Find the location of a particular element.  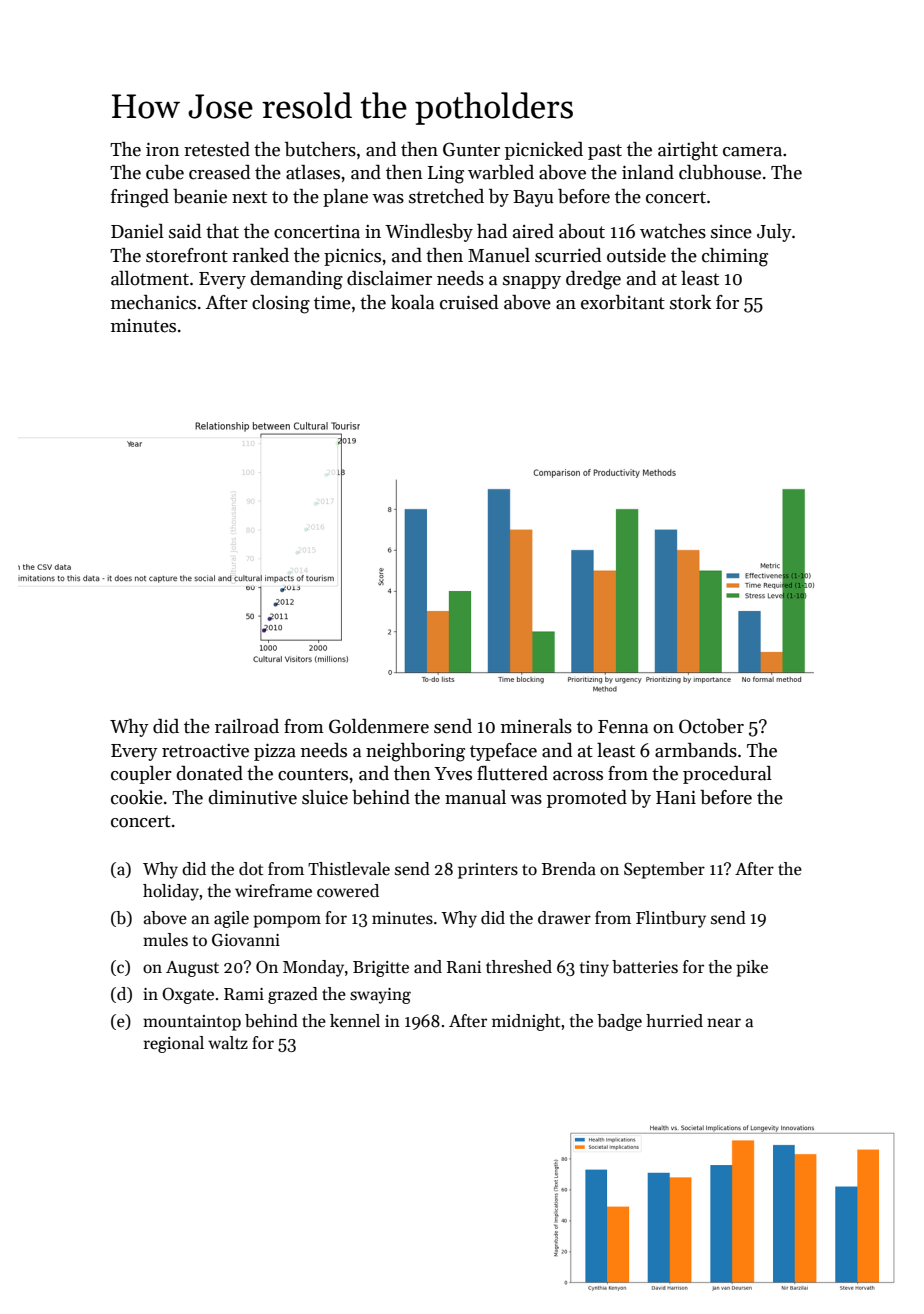

allotment is located at coordinates (150, 278).
